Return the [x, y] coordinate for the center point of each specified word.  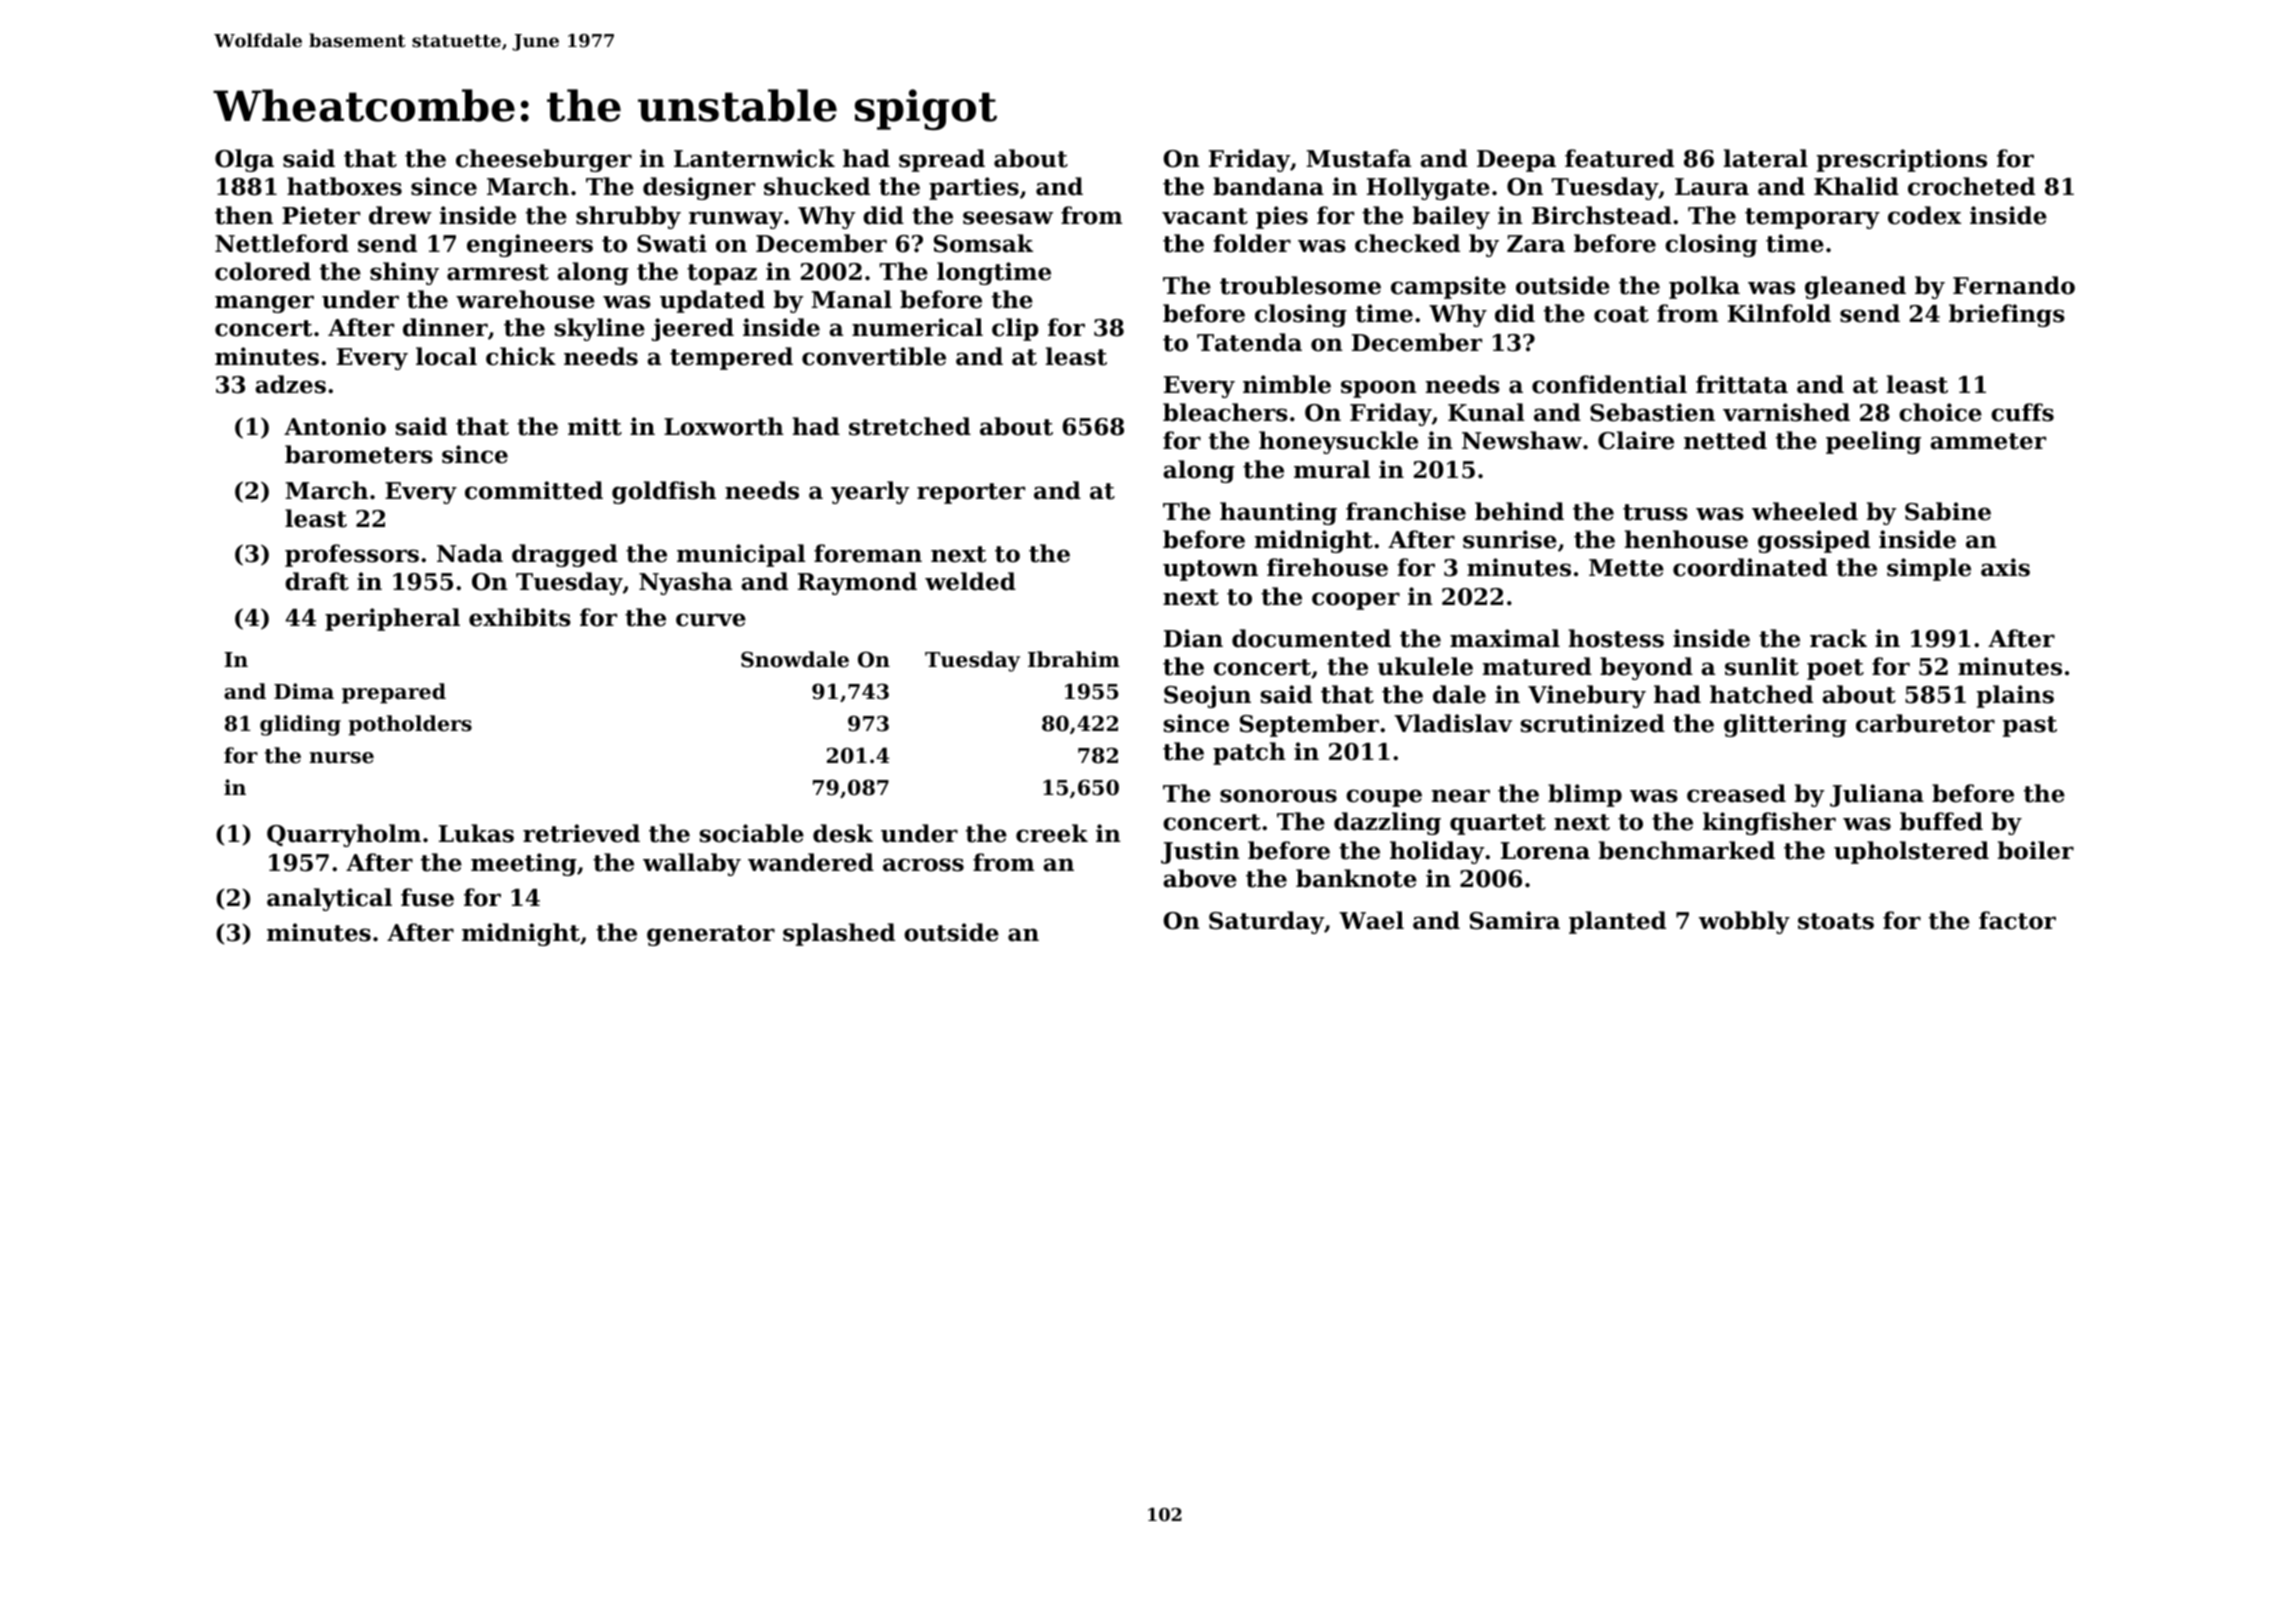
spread [942, 160]
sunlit [1762, 666]
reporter [971, 493]
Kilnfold [1779, 313]
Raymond [857, 583]
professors [352, 555]
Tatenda [1249, 342]
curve [711, 620]
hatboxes [344, 186]
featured [1619, 158]
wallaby [692, 864]
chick [521, 356]
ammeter [1988, 441]
